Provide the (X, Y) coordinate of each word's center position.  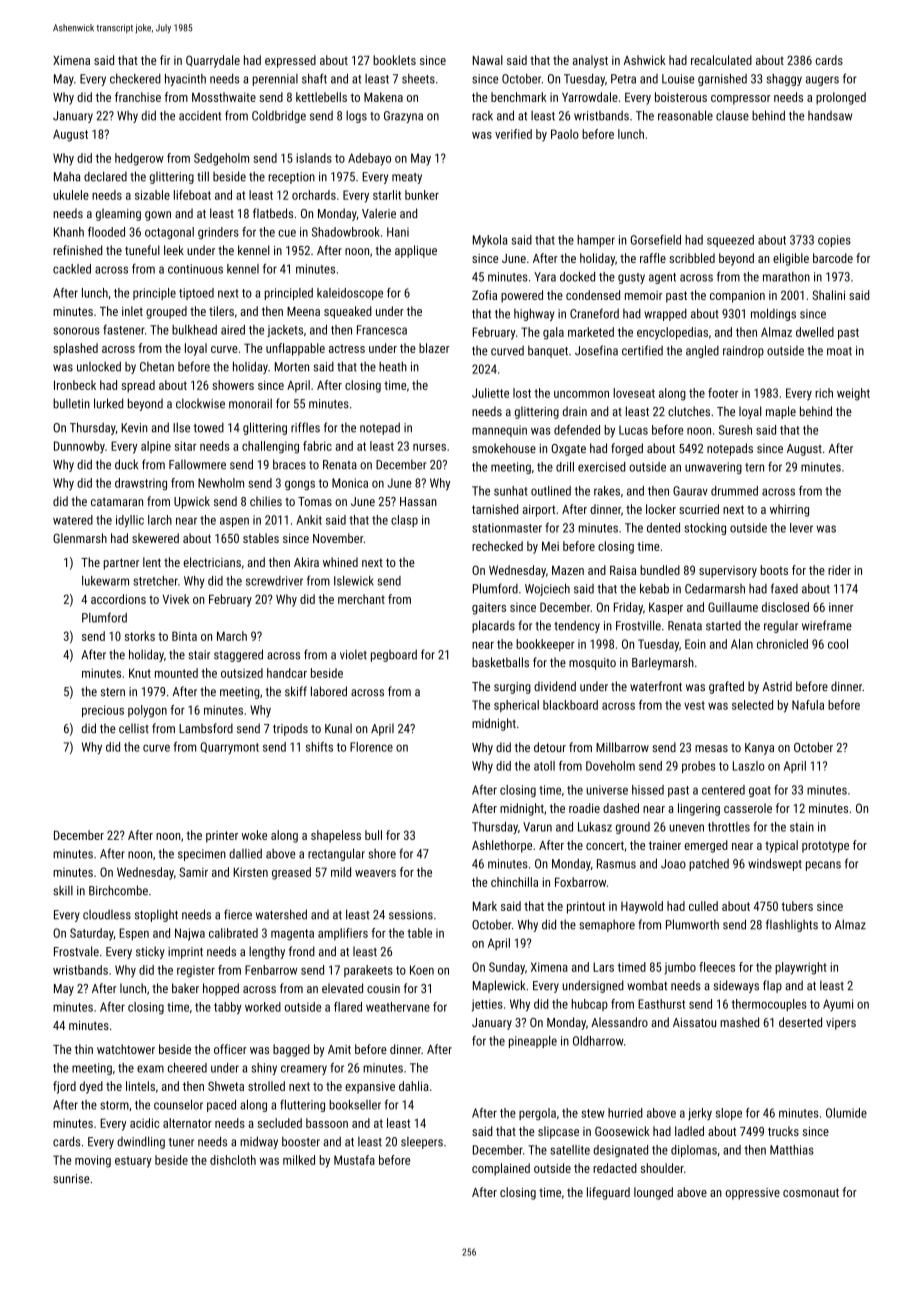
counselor (178, 1105)
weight (853, 394)
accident (200, 115)
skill (63, 890)
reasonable (685, 115)
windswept (775, 864)
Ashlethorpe (502, 846)
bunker (422, 195)
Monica (350, 483)
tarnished (495, 509)
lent (152, 562)
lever (801, 528)
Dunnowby (79, 447)
